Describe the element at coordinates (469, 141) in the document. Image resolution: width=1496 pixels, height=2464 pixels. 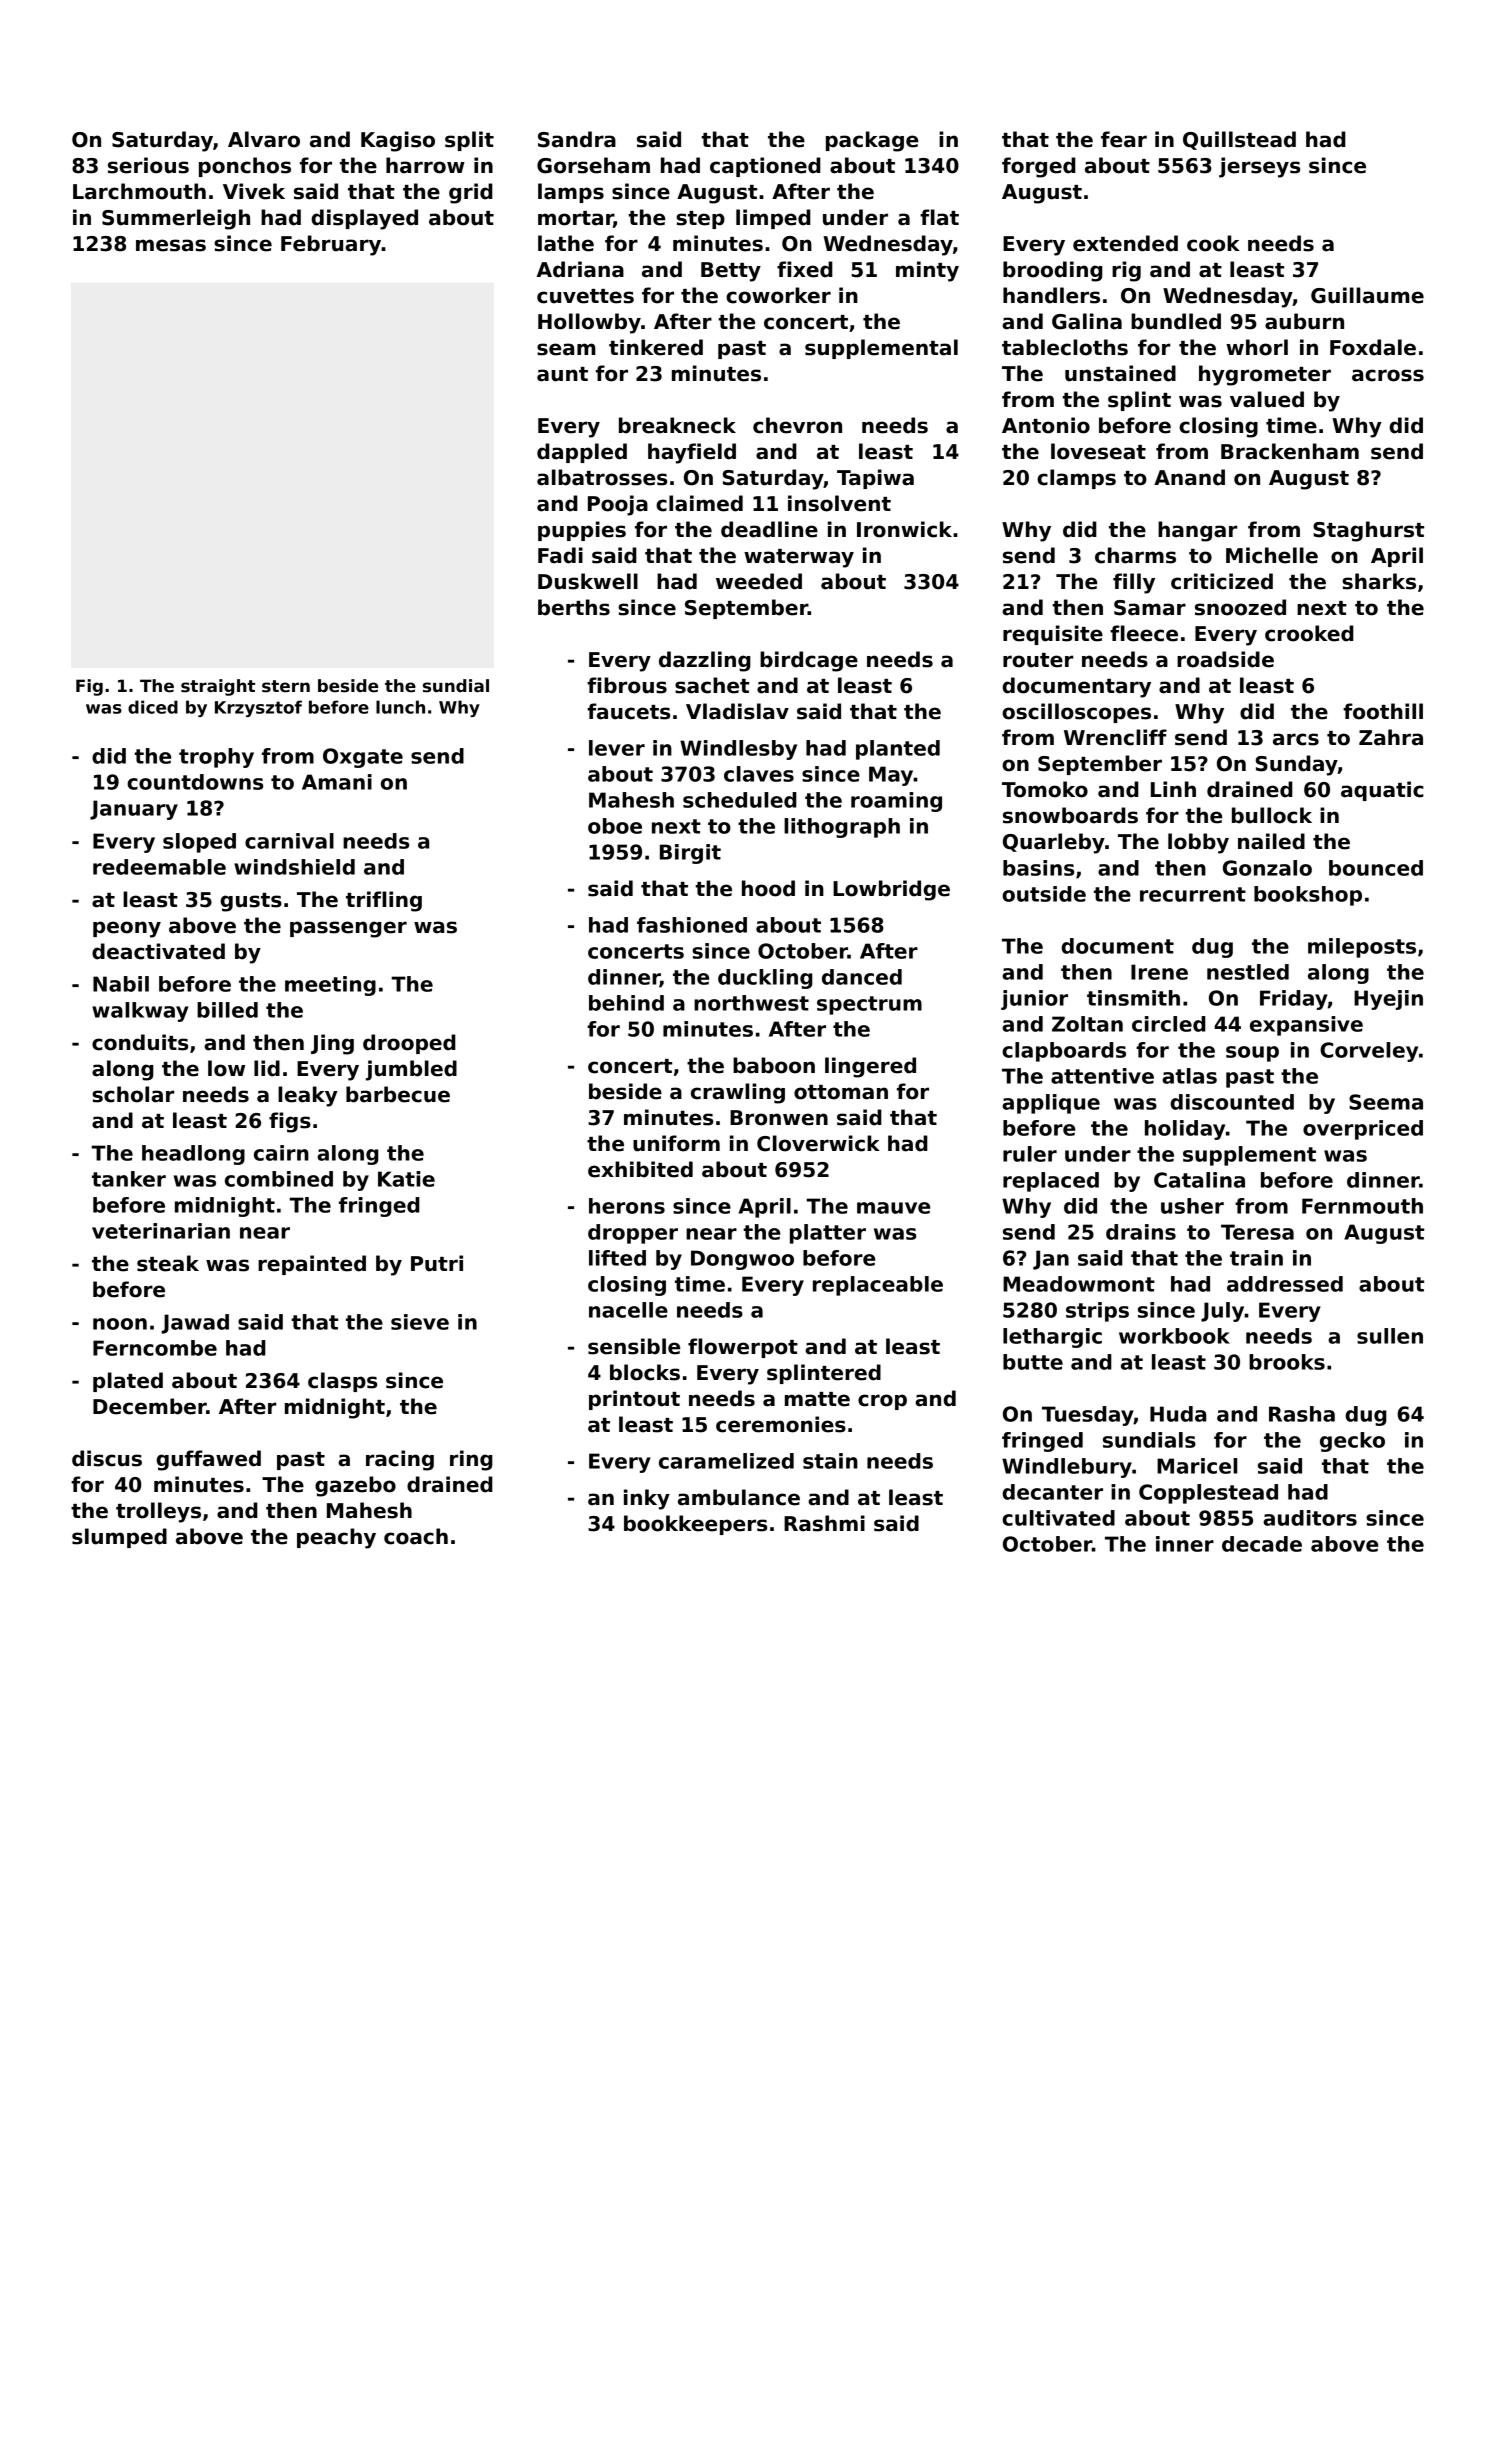
I see `split` at that location.
